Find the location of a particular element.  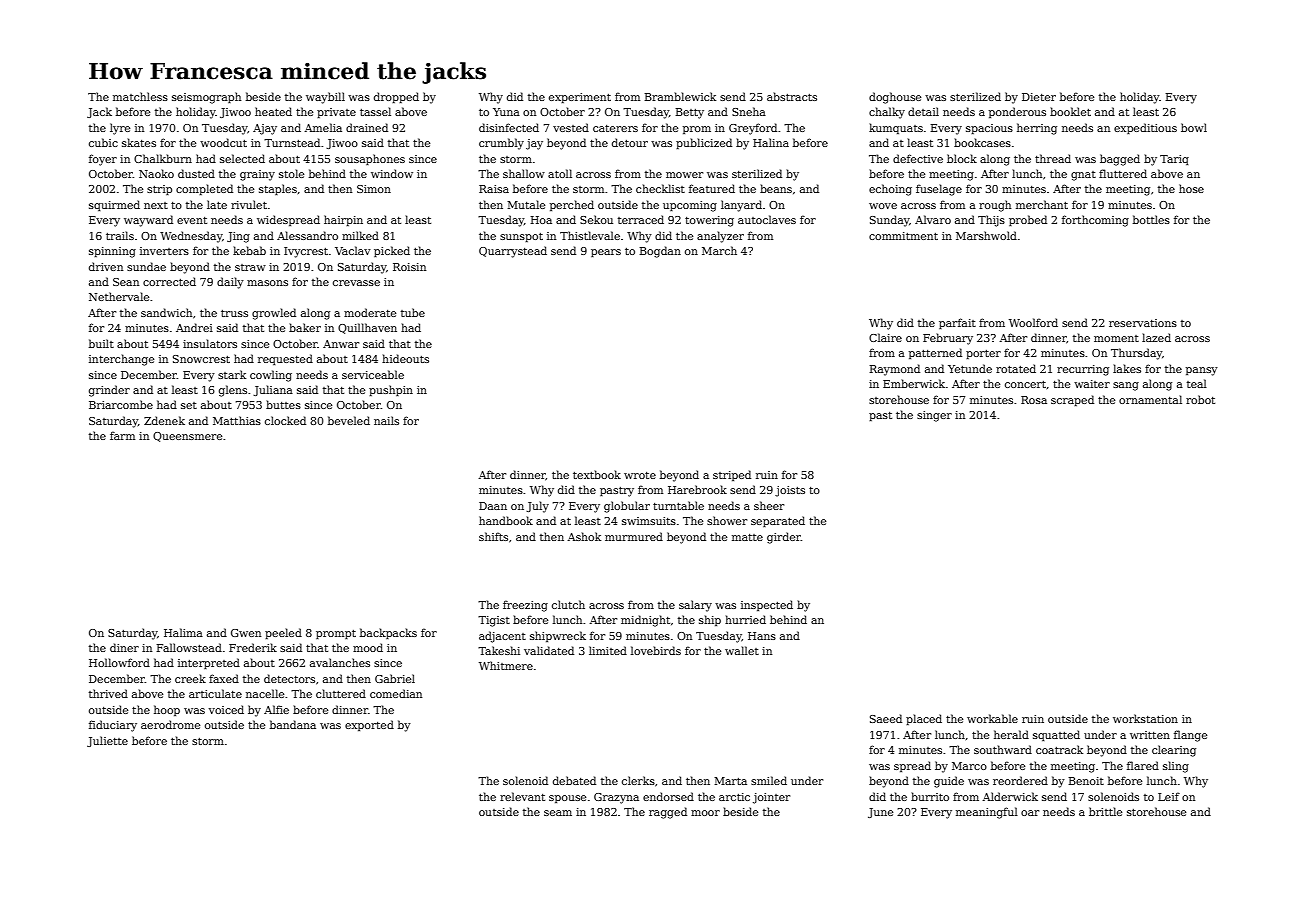

Bramblewick is located at coordinates (680, 96).
